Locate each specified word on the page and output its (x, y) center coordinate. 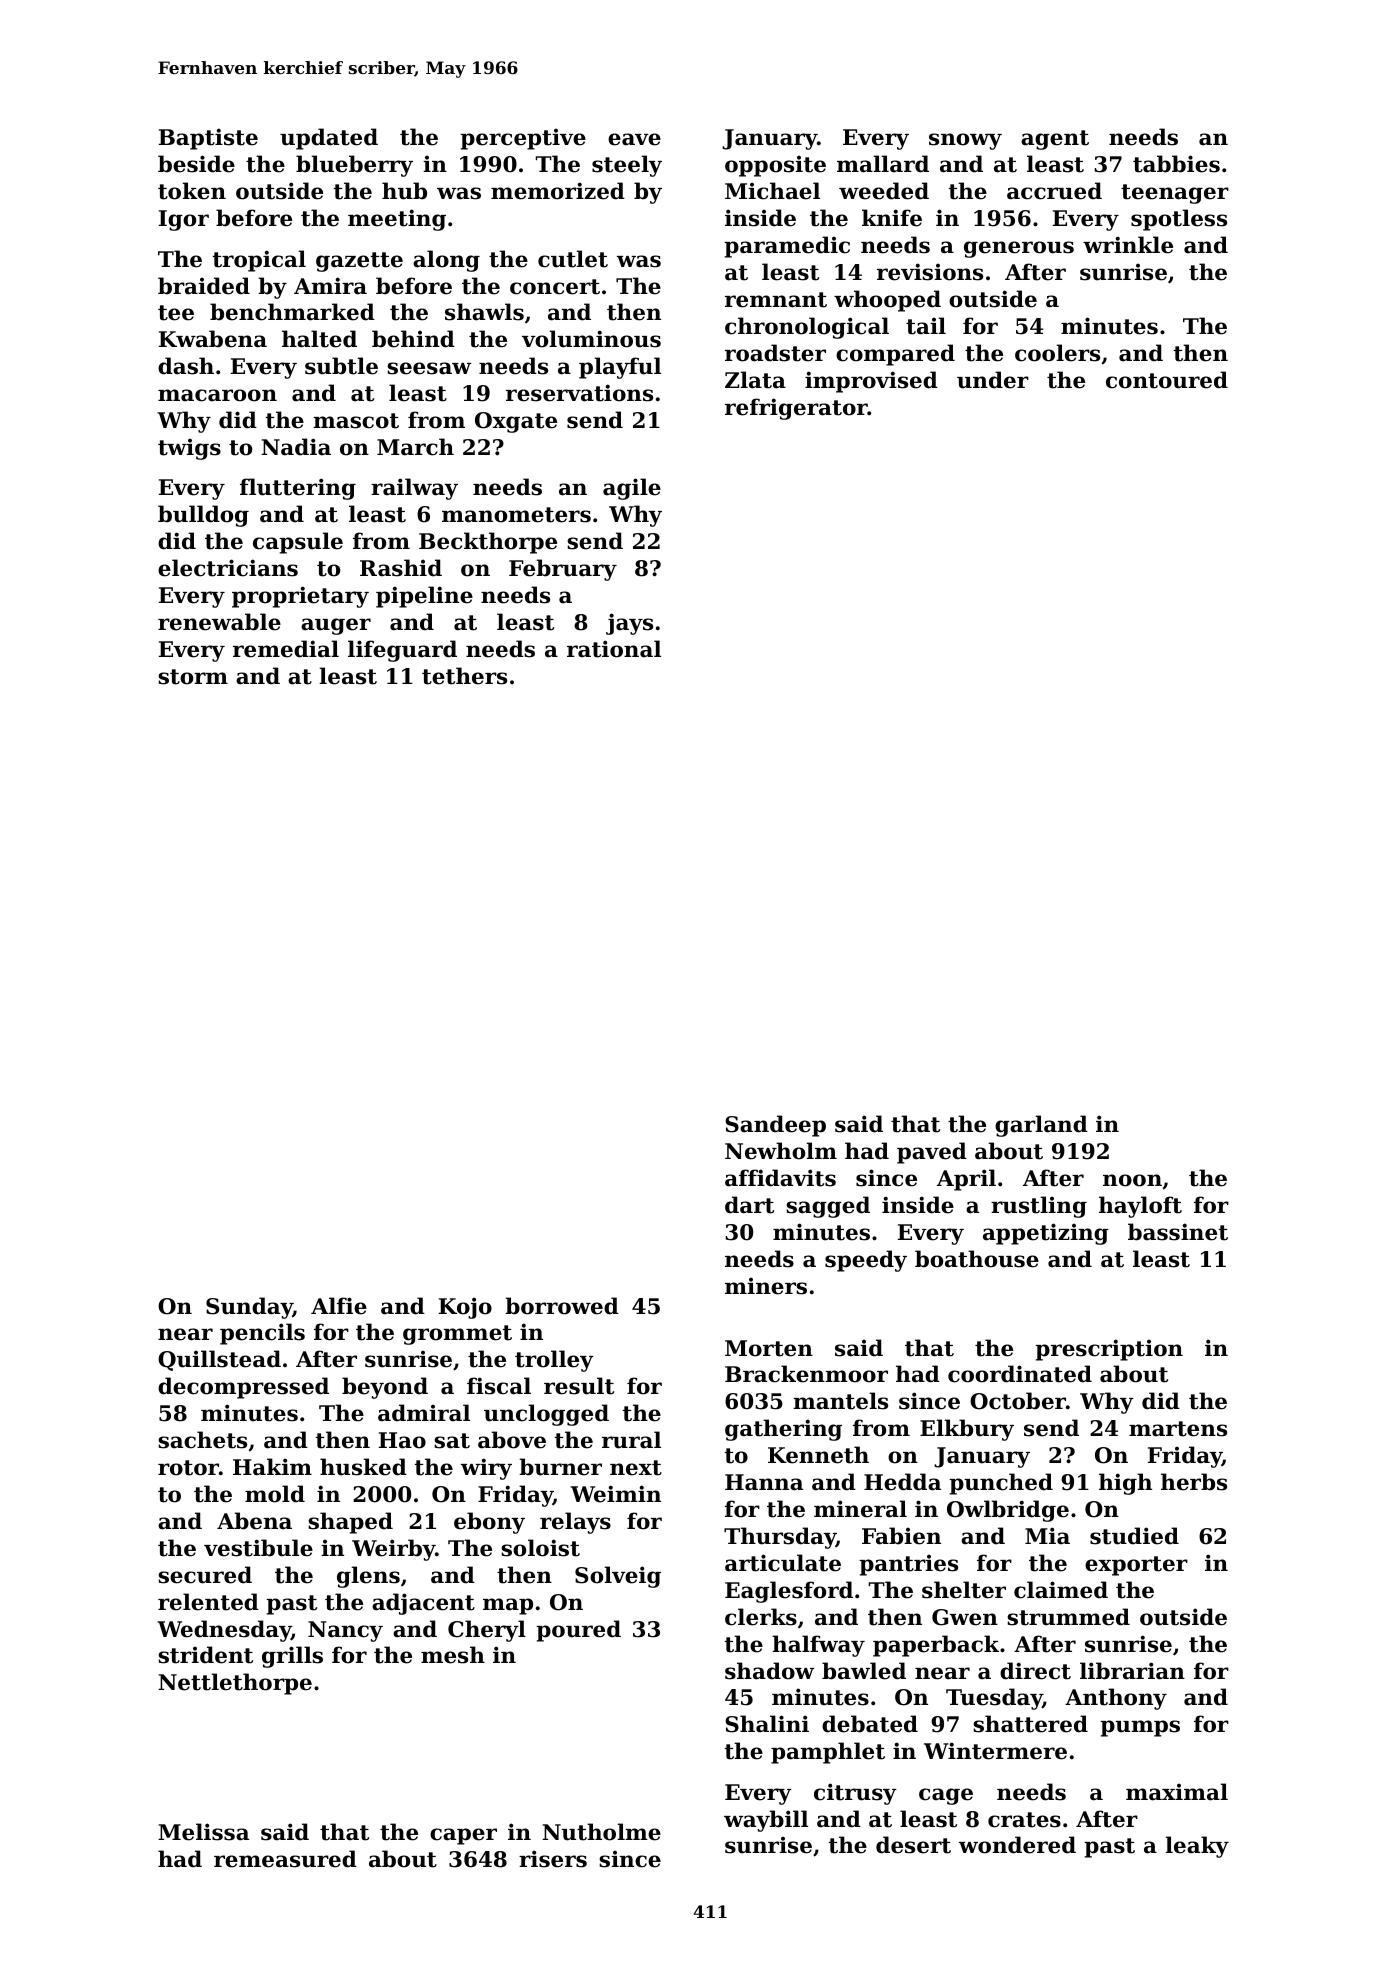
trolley (554, 1361)
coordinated (1020, 1374)
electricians (228, 568)
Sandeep (775, 1126)
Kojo (465, 1308)
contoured (1167, 380)
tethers (464, 676)
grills (292, 1657)
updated (329, 139)
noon (1132, 1180)
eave (634, 139)
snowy (965, 141)
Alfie (339, 1306)
